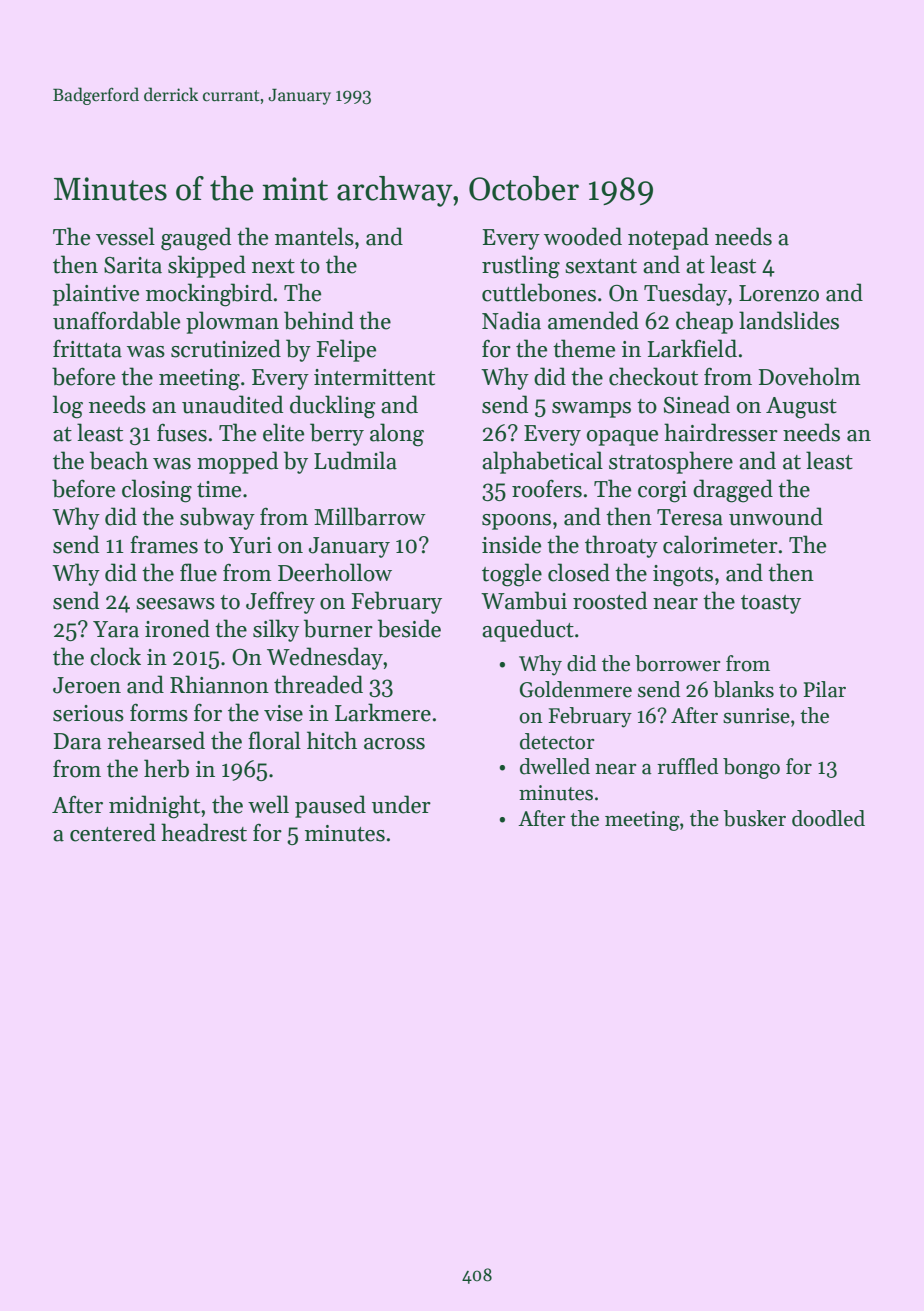 This page has height=1311, width=924. What do you see at coordinates (771, 604) in the page?
I see `toasty` at bounding box center [771, 604].
